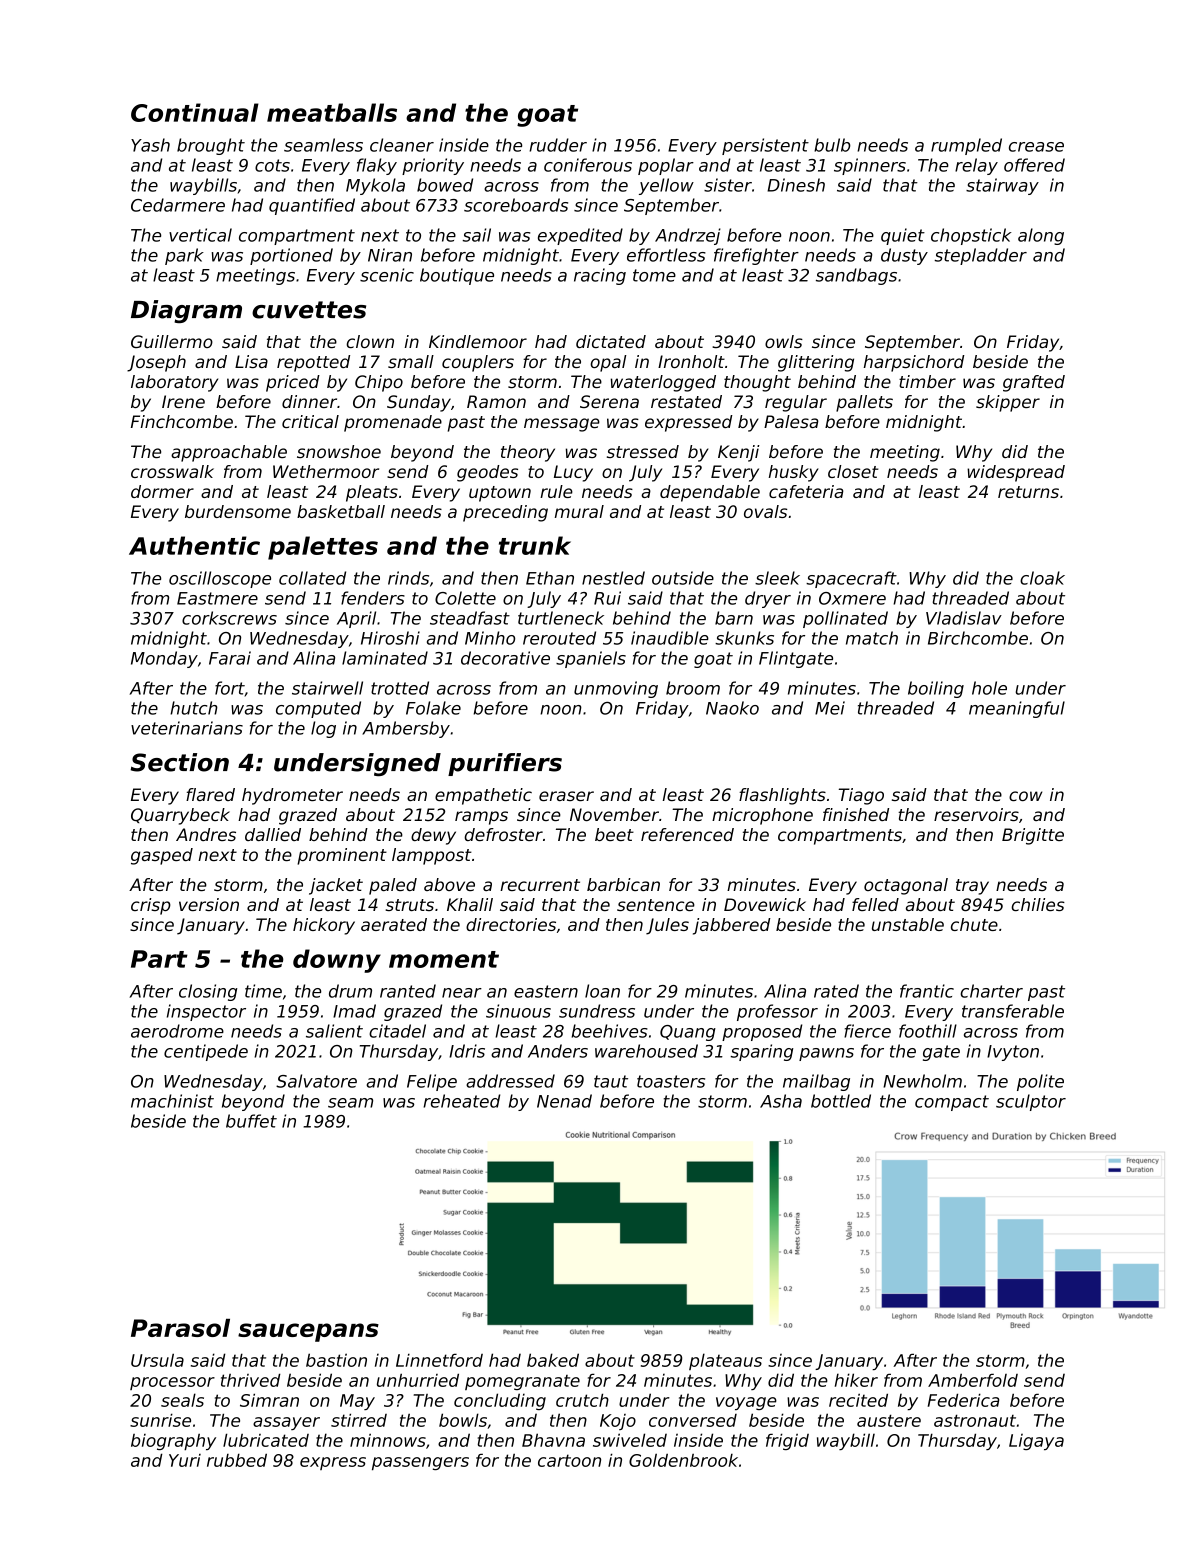  Describe the element at coordinates (630, 1440) in the screenshot. I see `swiveled` at that location.
